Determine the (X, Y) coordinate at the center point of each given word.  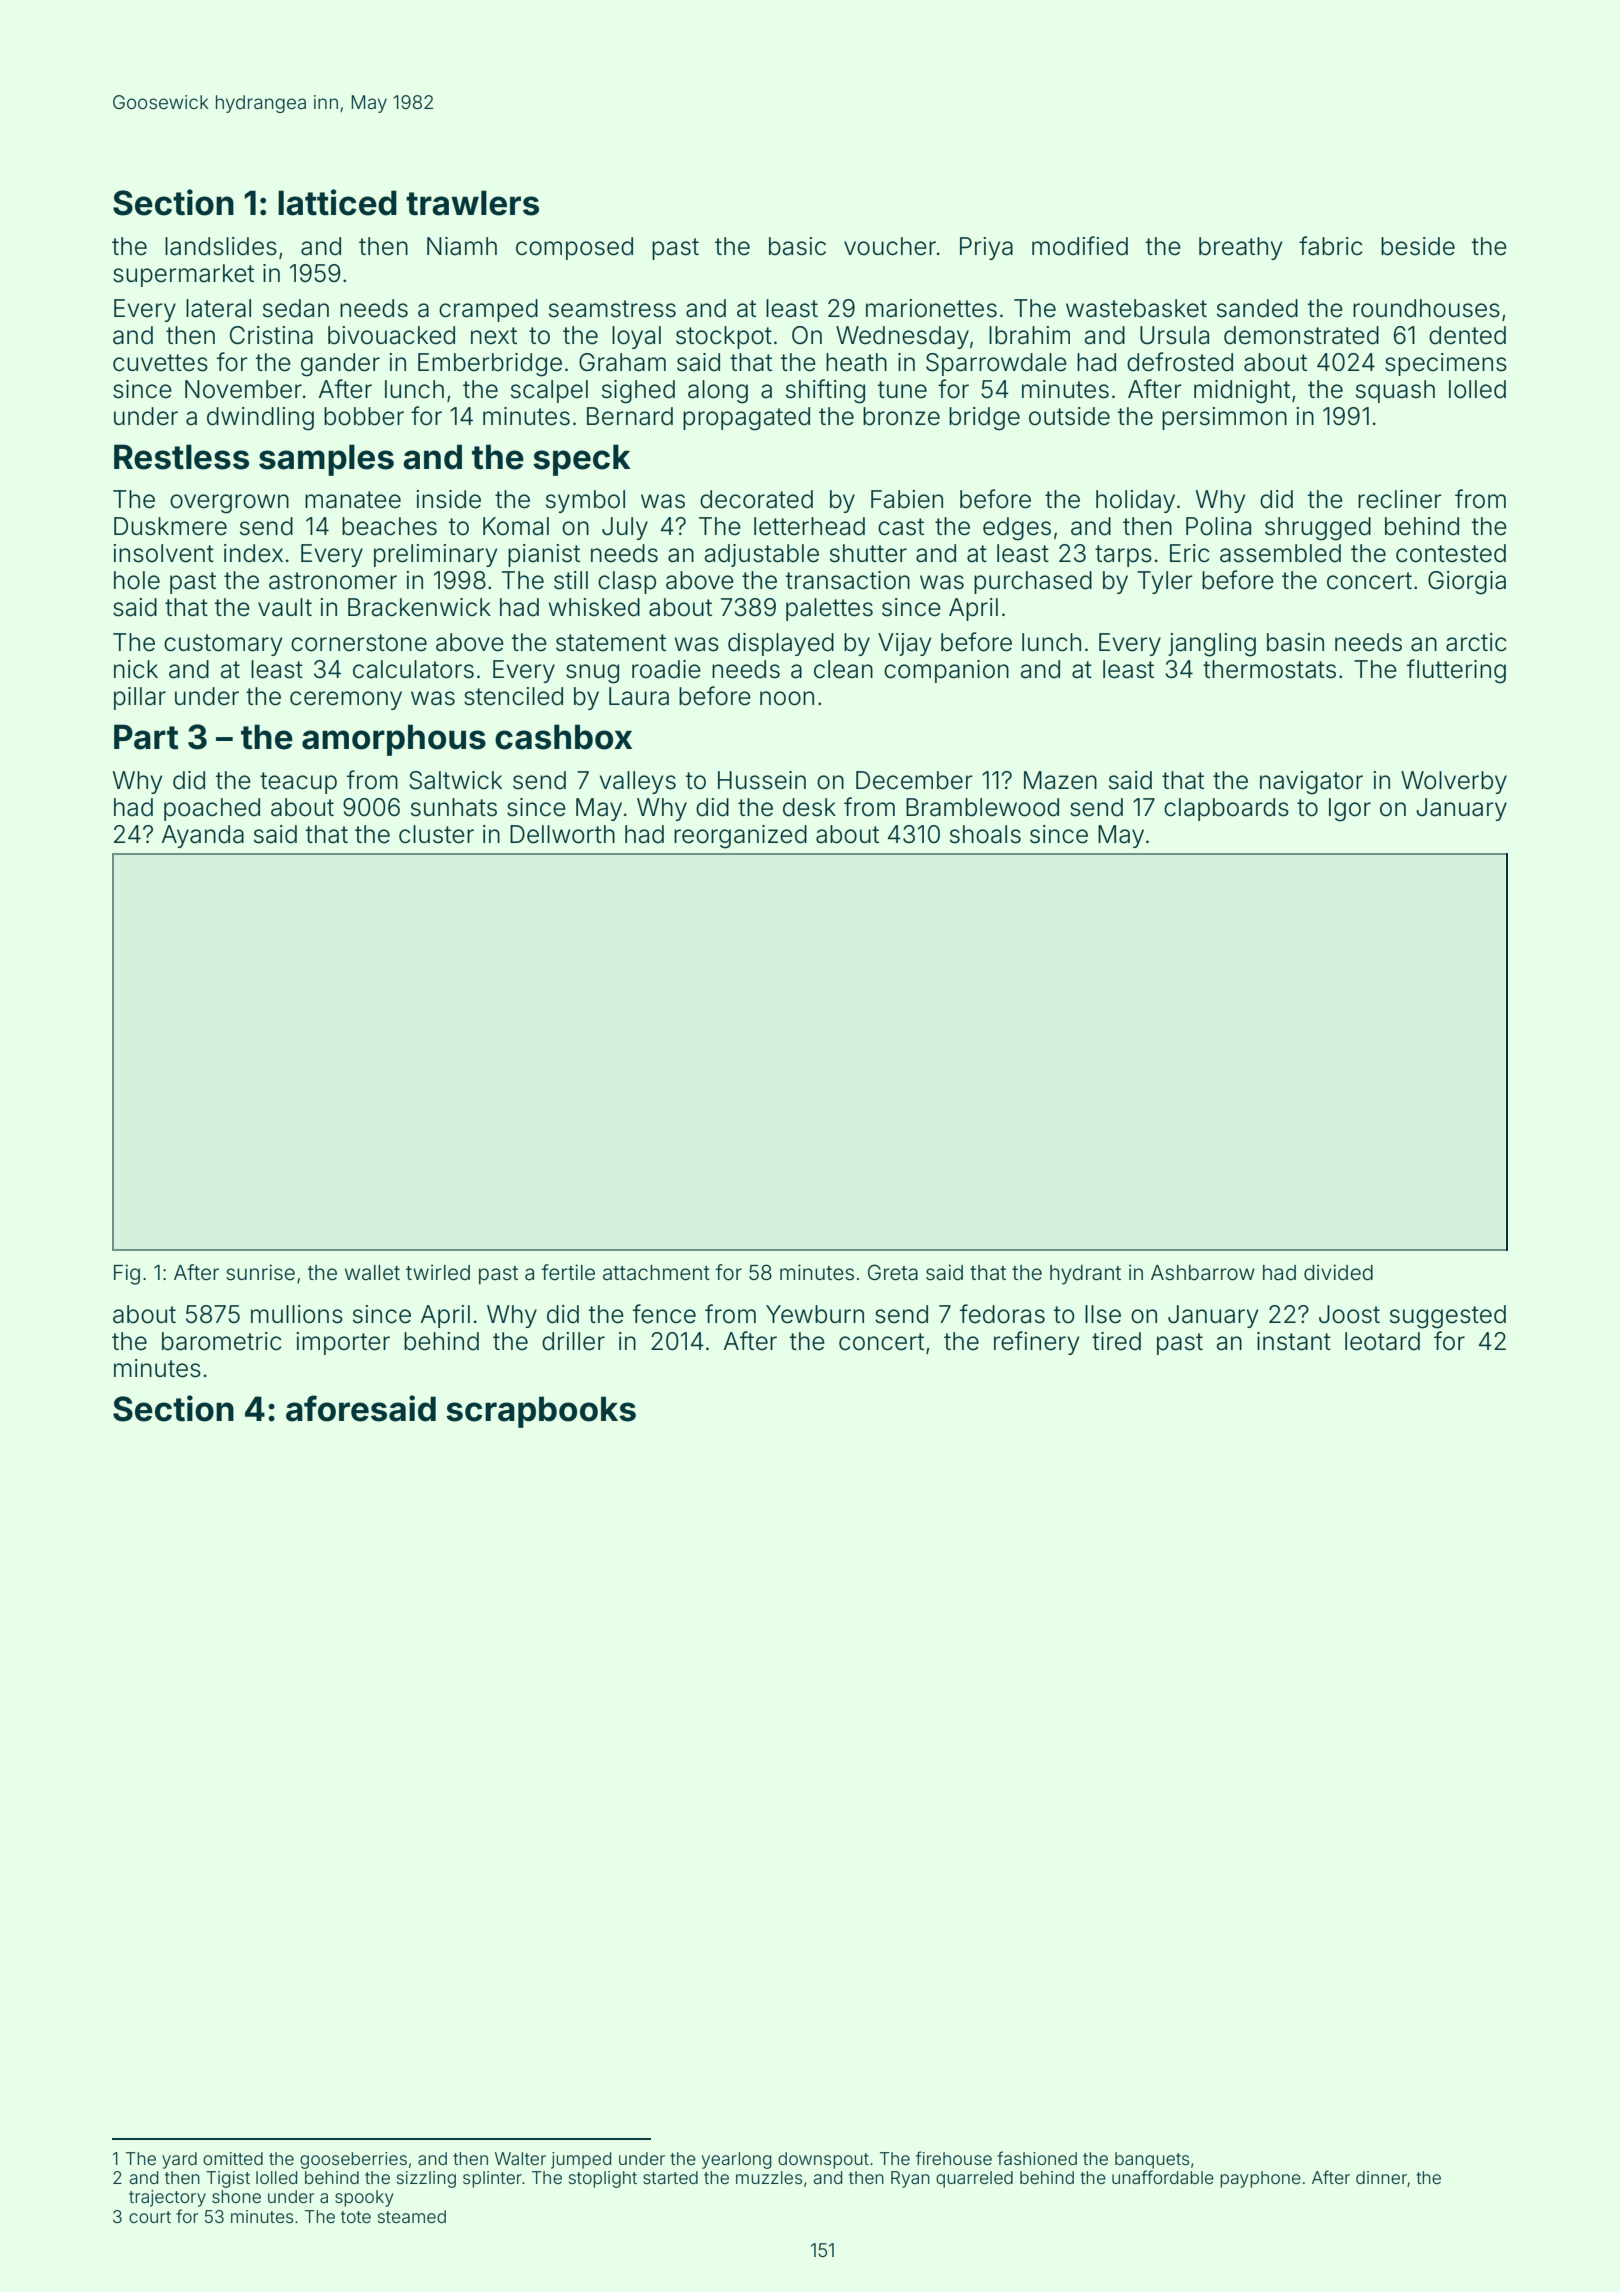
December (914, 780)
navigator (1311, 783)
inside (449, 499)
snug (592, 674)
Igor (1350, 810)
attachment (656, 1273)
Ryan (910, 2179)
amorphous (394, 740)
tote (356, 2217)
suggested (1448, 1317)
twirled (438, 1272)
